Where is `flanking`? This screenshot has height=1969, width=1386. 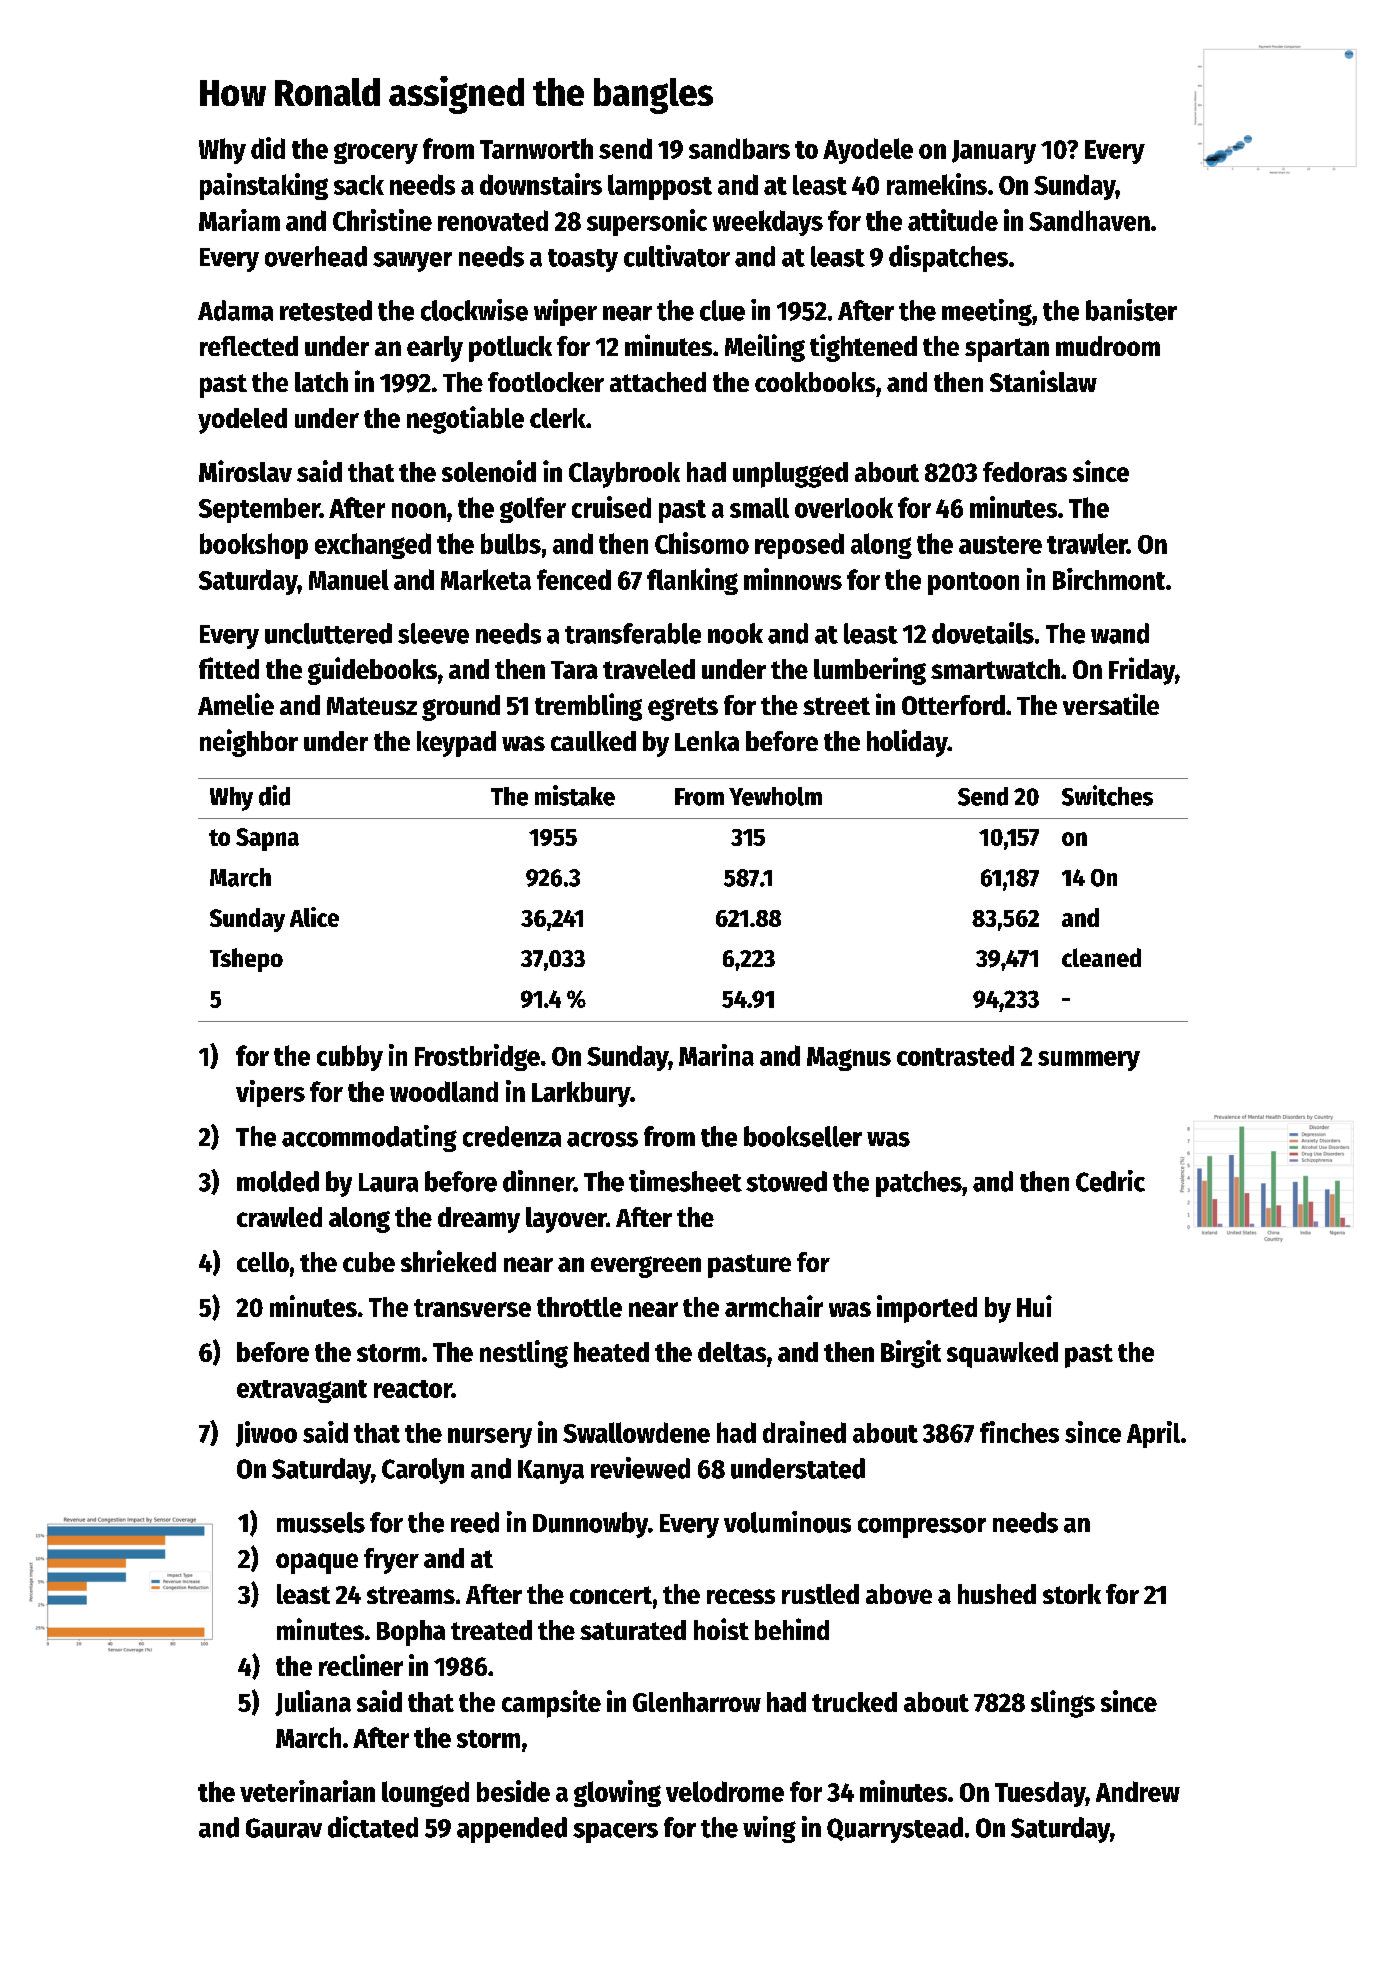 flanking is located at coordinates (692, 581).
